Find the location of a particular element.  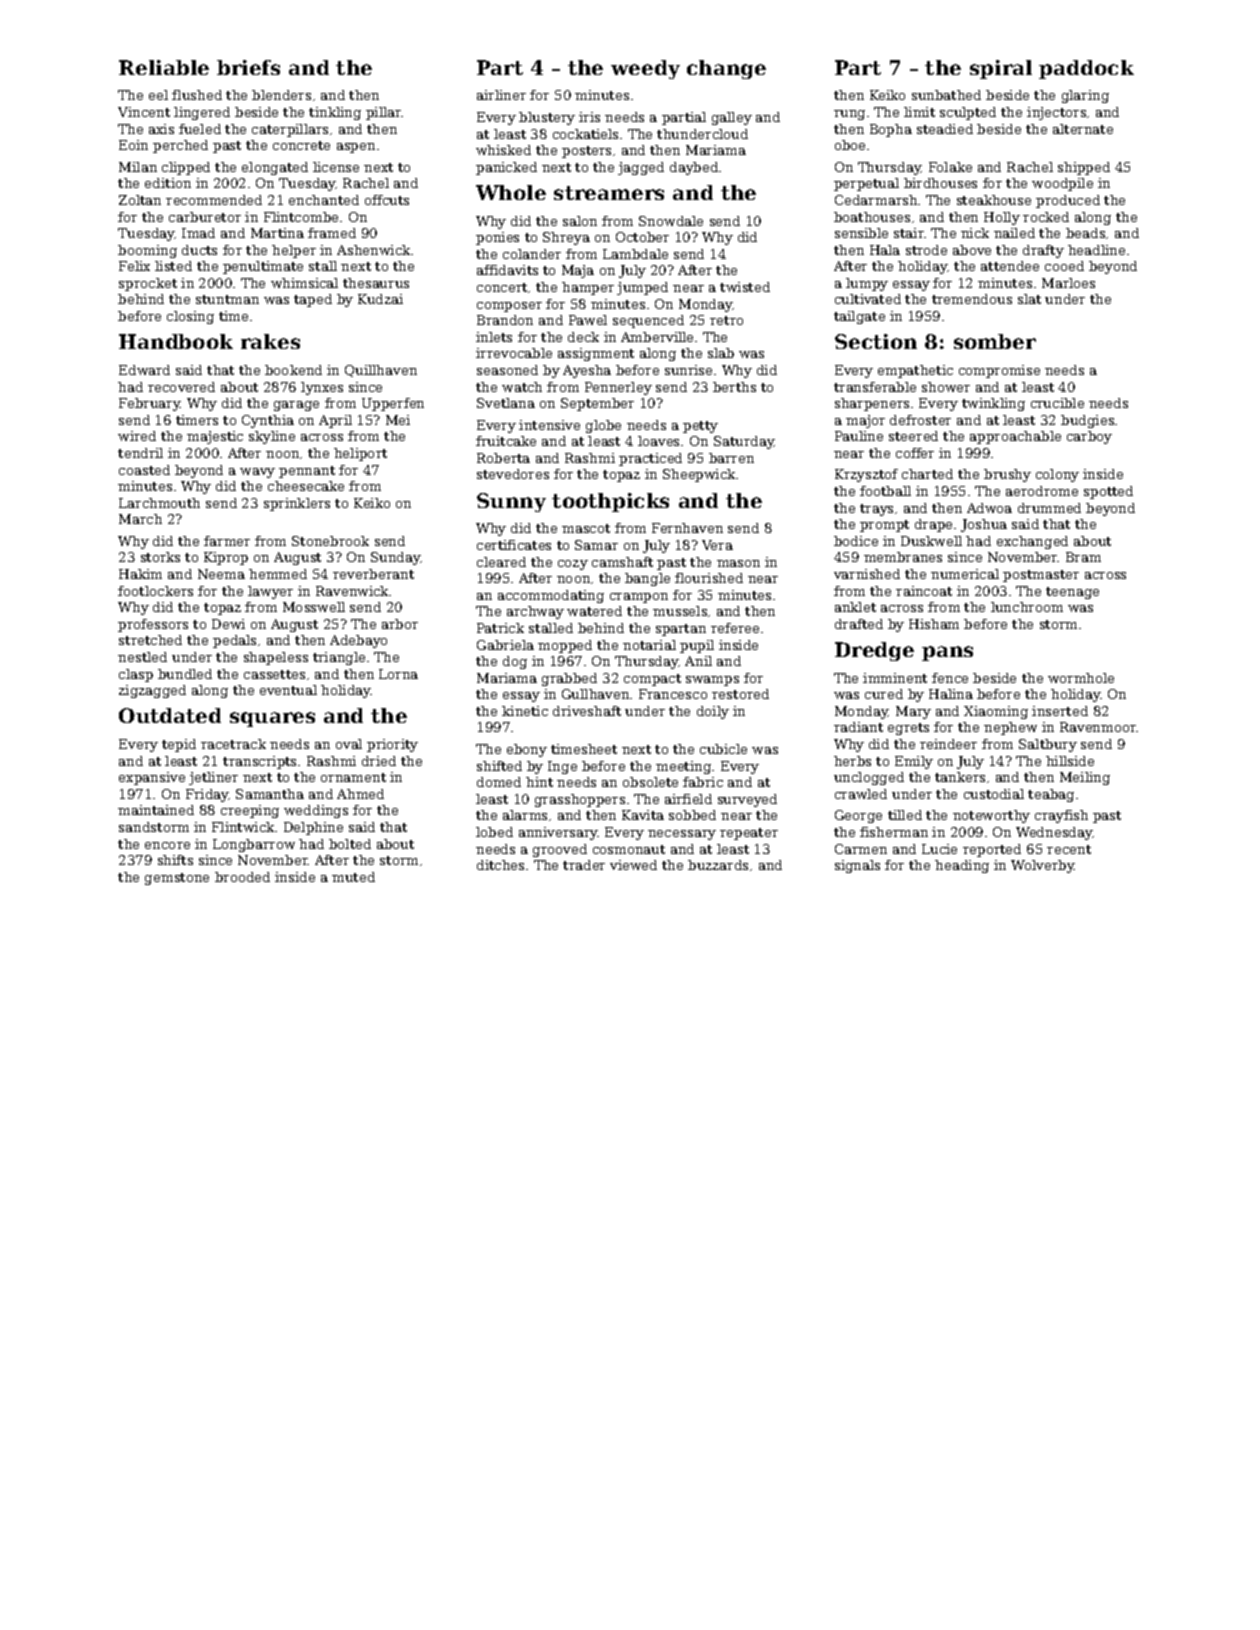

signals is located at coordinates (857, 866).
